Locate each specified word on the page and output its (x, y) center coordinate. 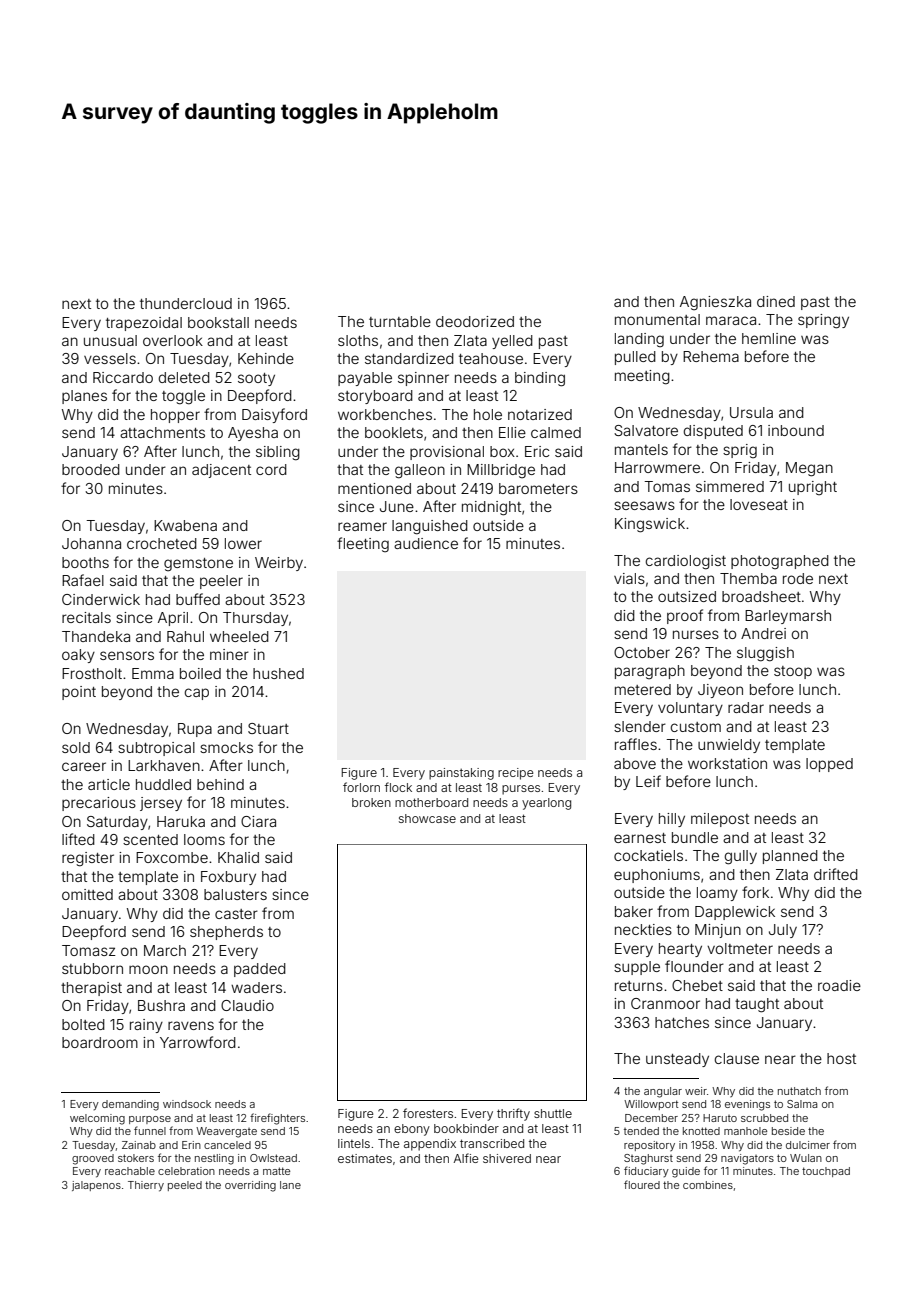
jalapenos (96, 1186)
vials (629, 578)
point (79, 693)
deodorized (475, 321)
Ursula (751, 412)
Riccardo (123, 377)
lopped (829, 765)
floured (642, 1184)
